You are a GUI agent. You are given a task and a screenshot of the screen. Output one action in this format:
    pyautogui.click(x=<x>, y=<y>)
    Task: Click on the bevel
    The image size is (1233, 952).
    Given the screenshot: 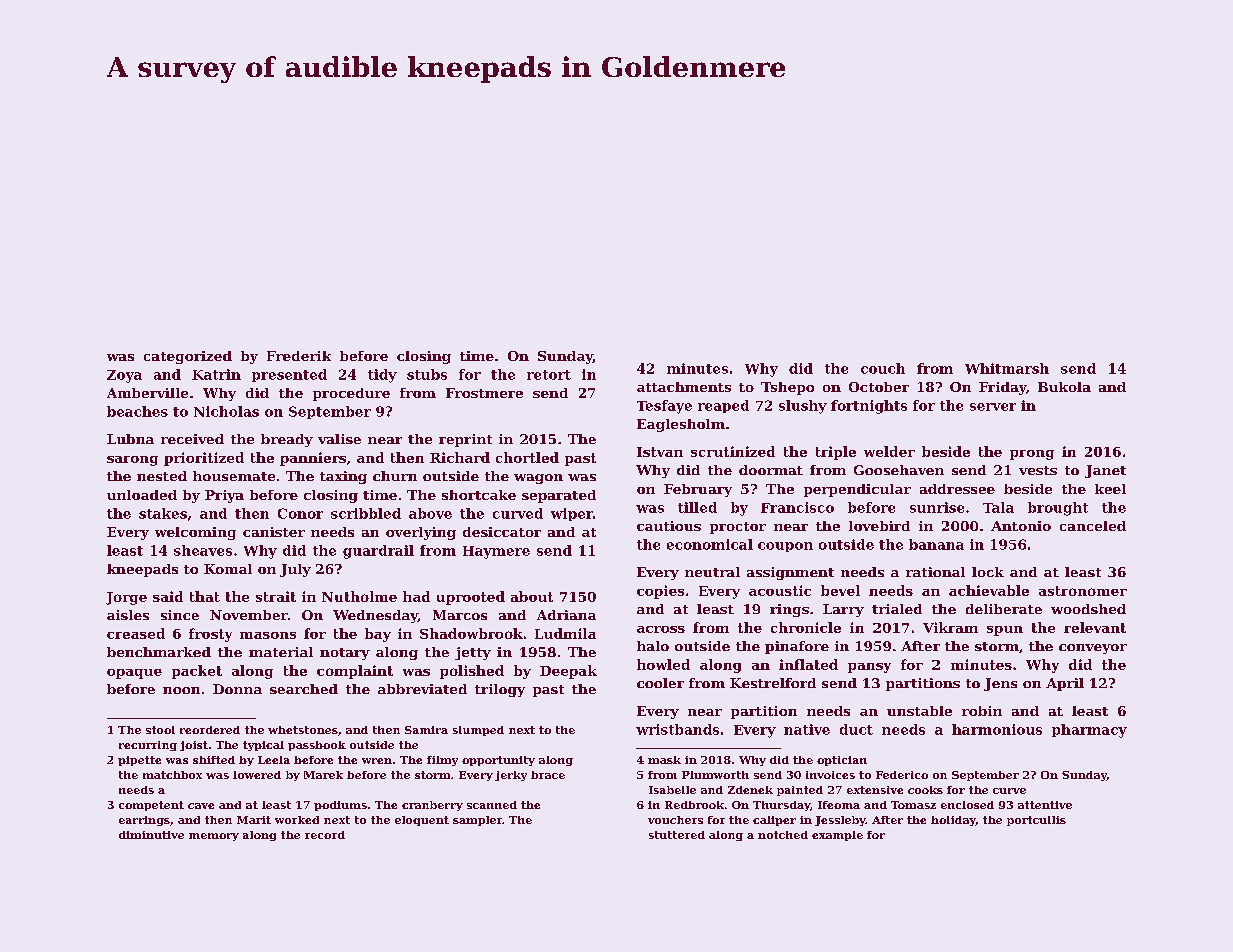 What is the action you would take?
    pyautogui.click(x=840, y=590)
